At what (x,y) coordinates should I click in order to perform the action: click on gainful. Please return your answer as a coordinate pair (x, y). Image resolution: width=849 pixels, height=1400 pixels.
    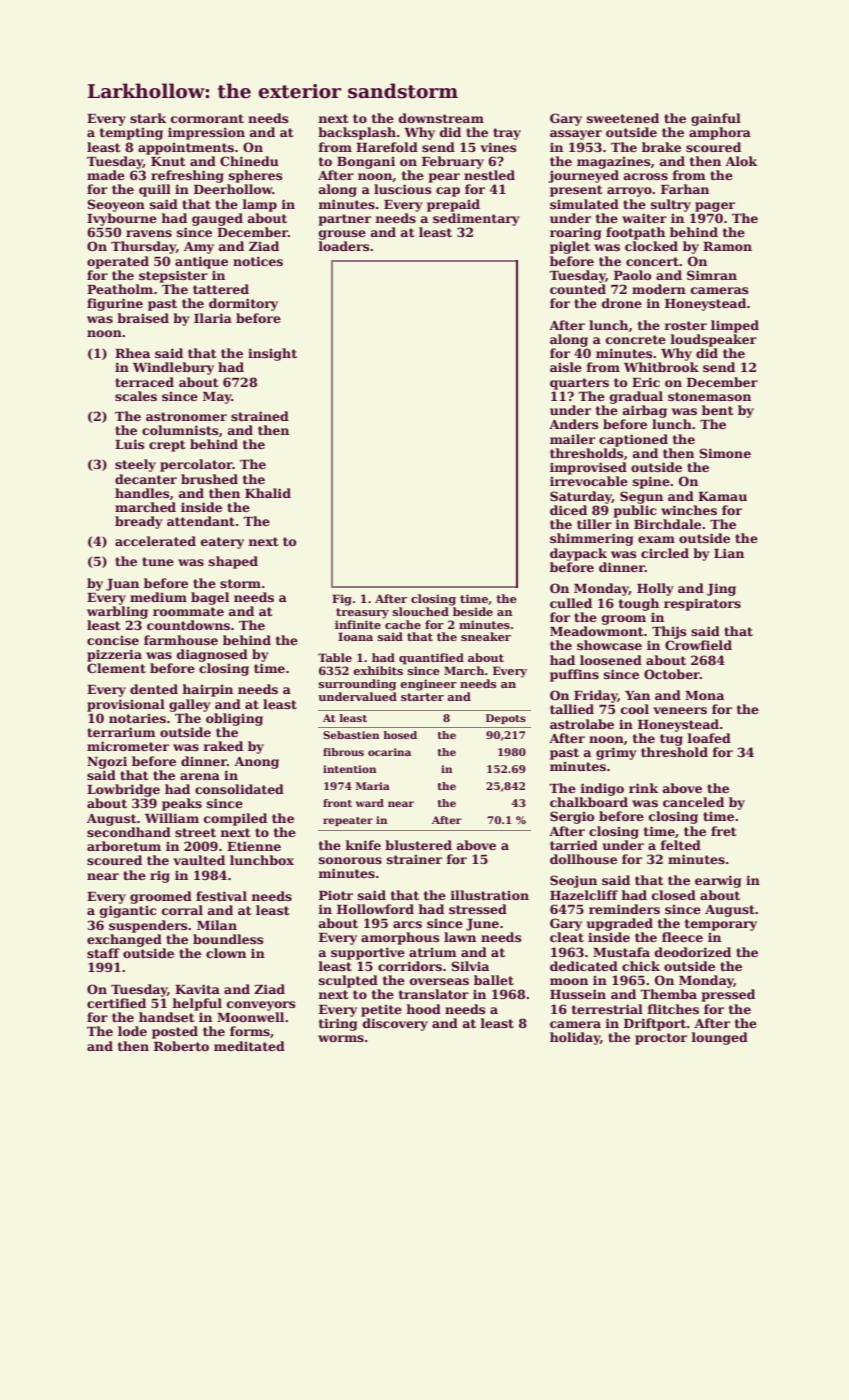
    Looking at the image, I should click on (716, 119).
